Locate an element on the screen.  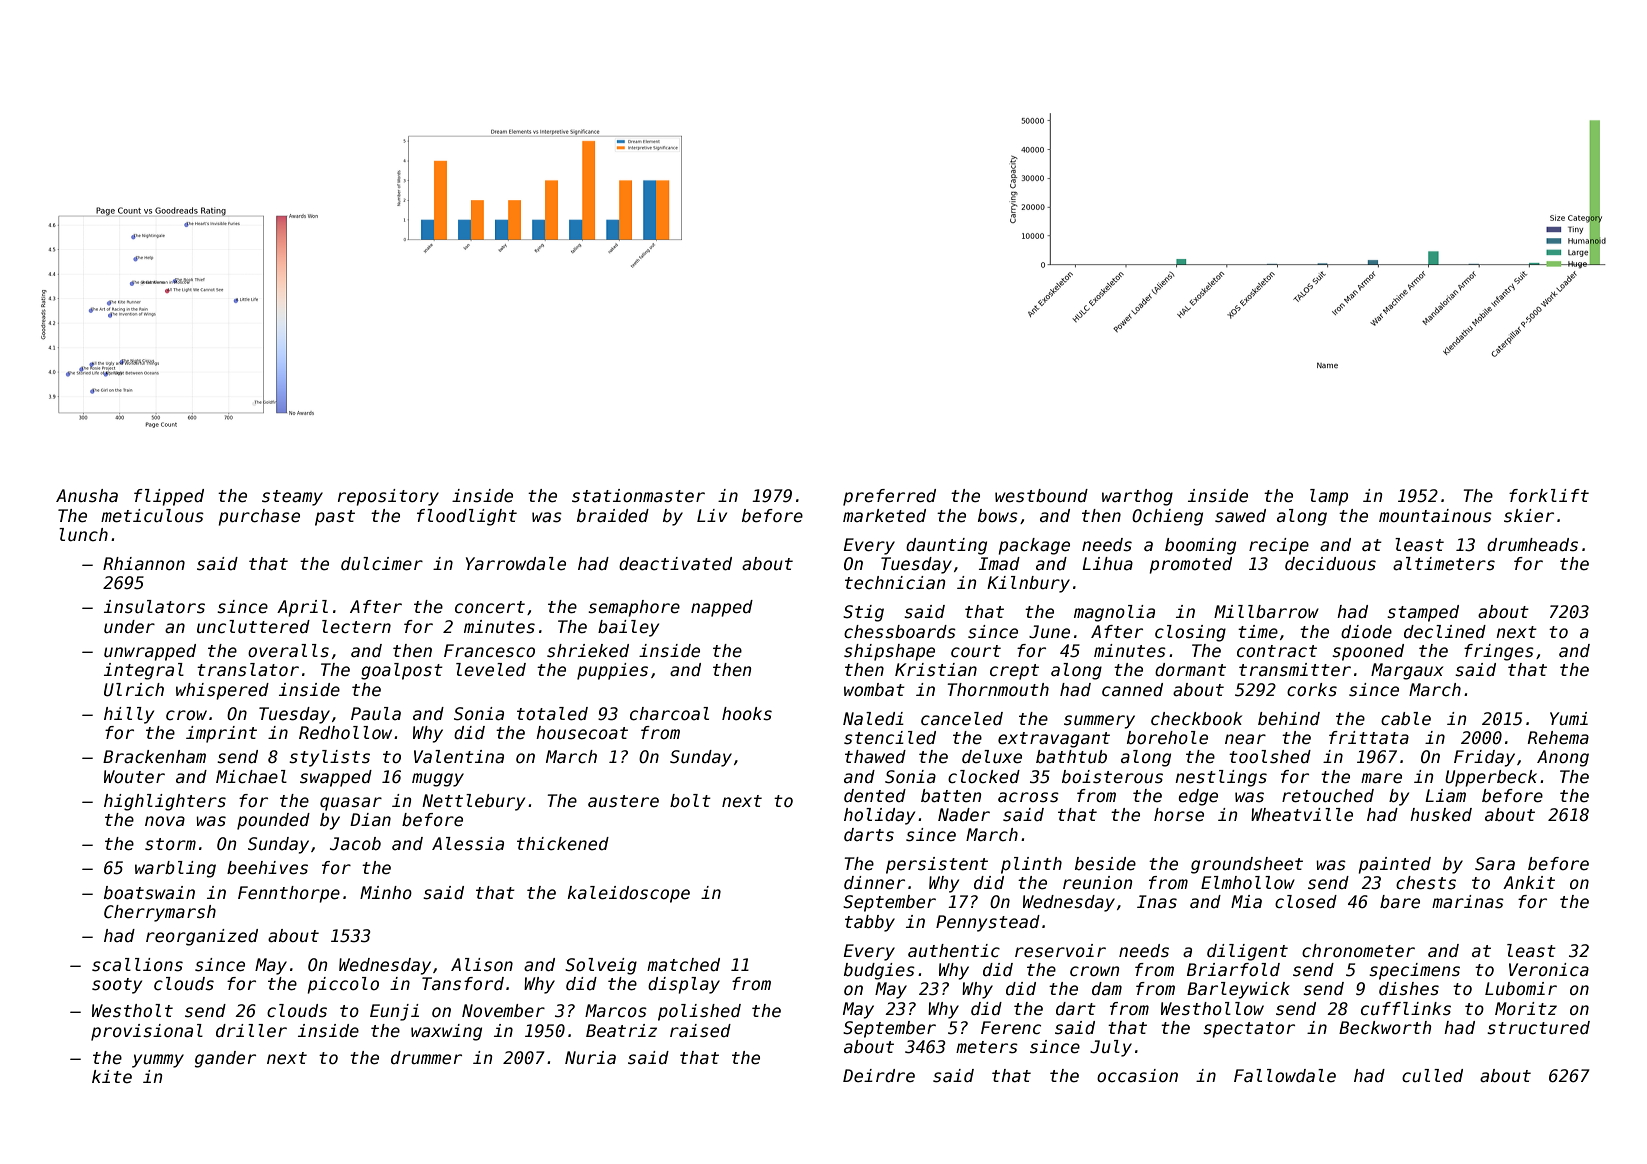
stylists is located at coordinates (329, 758).
